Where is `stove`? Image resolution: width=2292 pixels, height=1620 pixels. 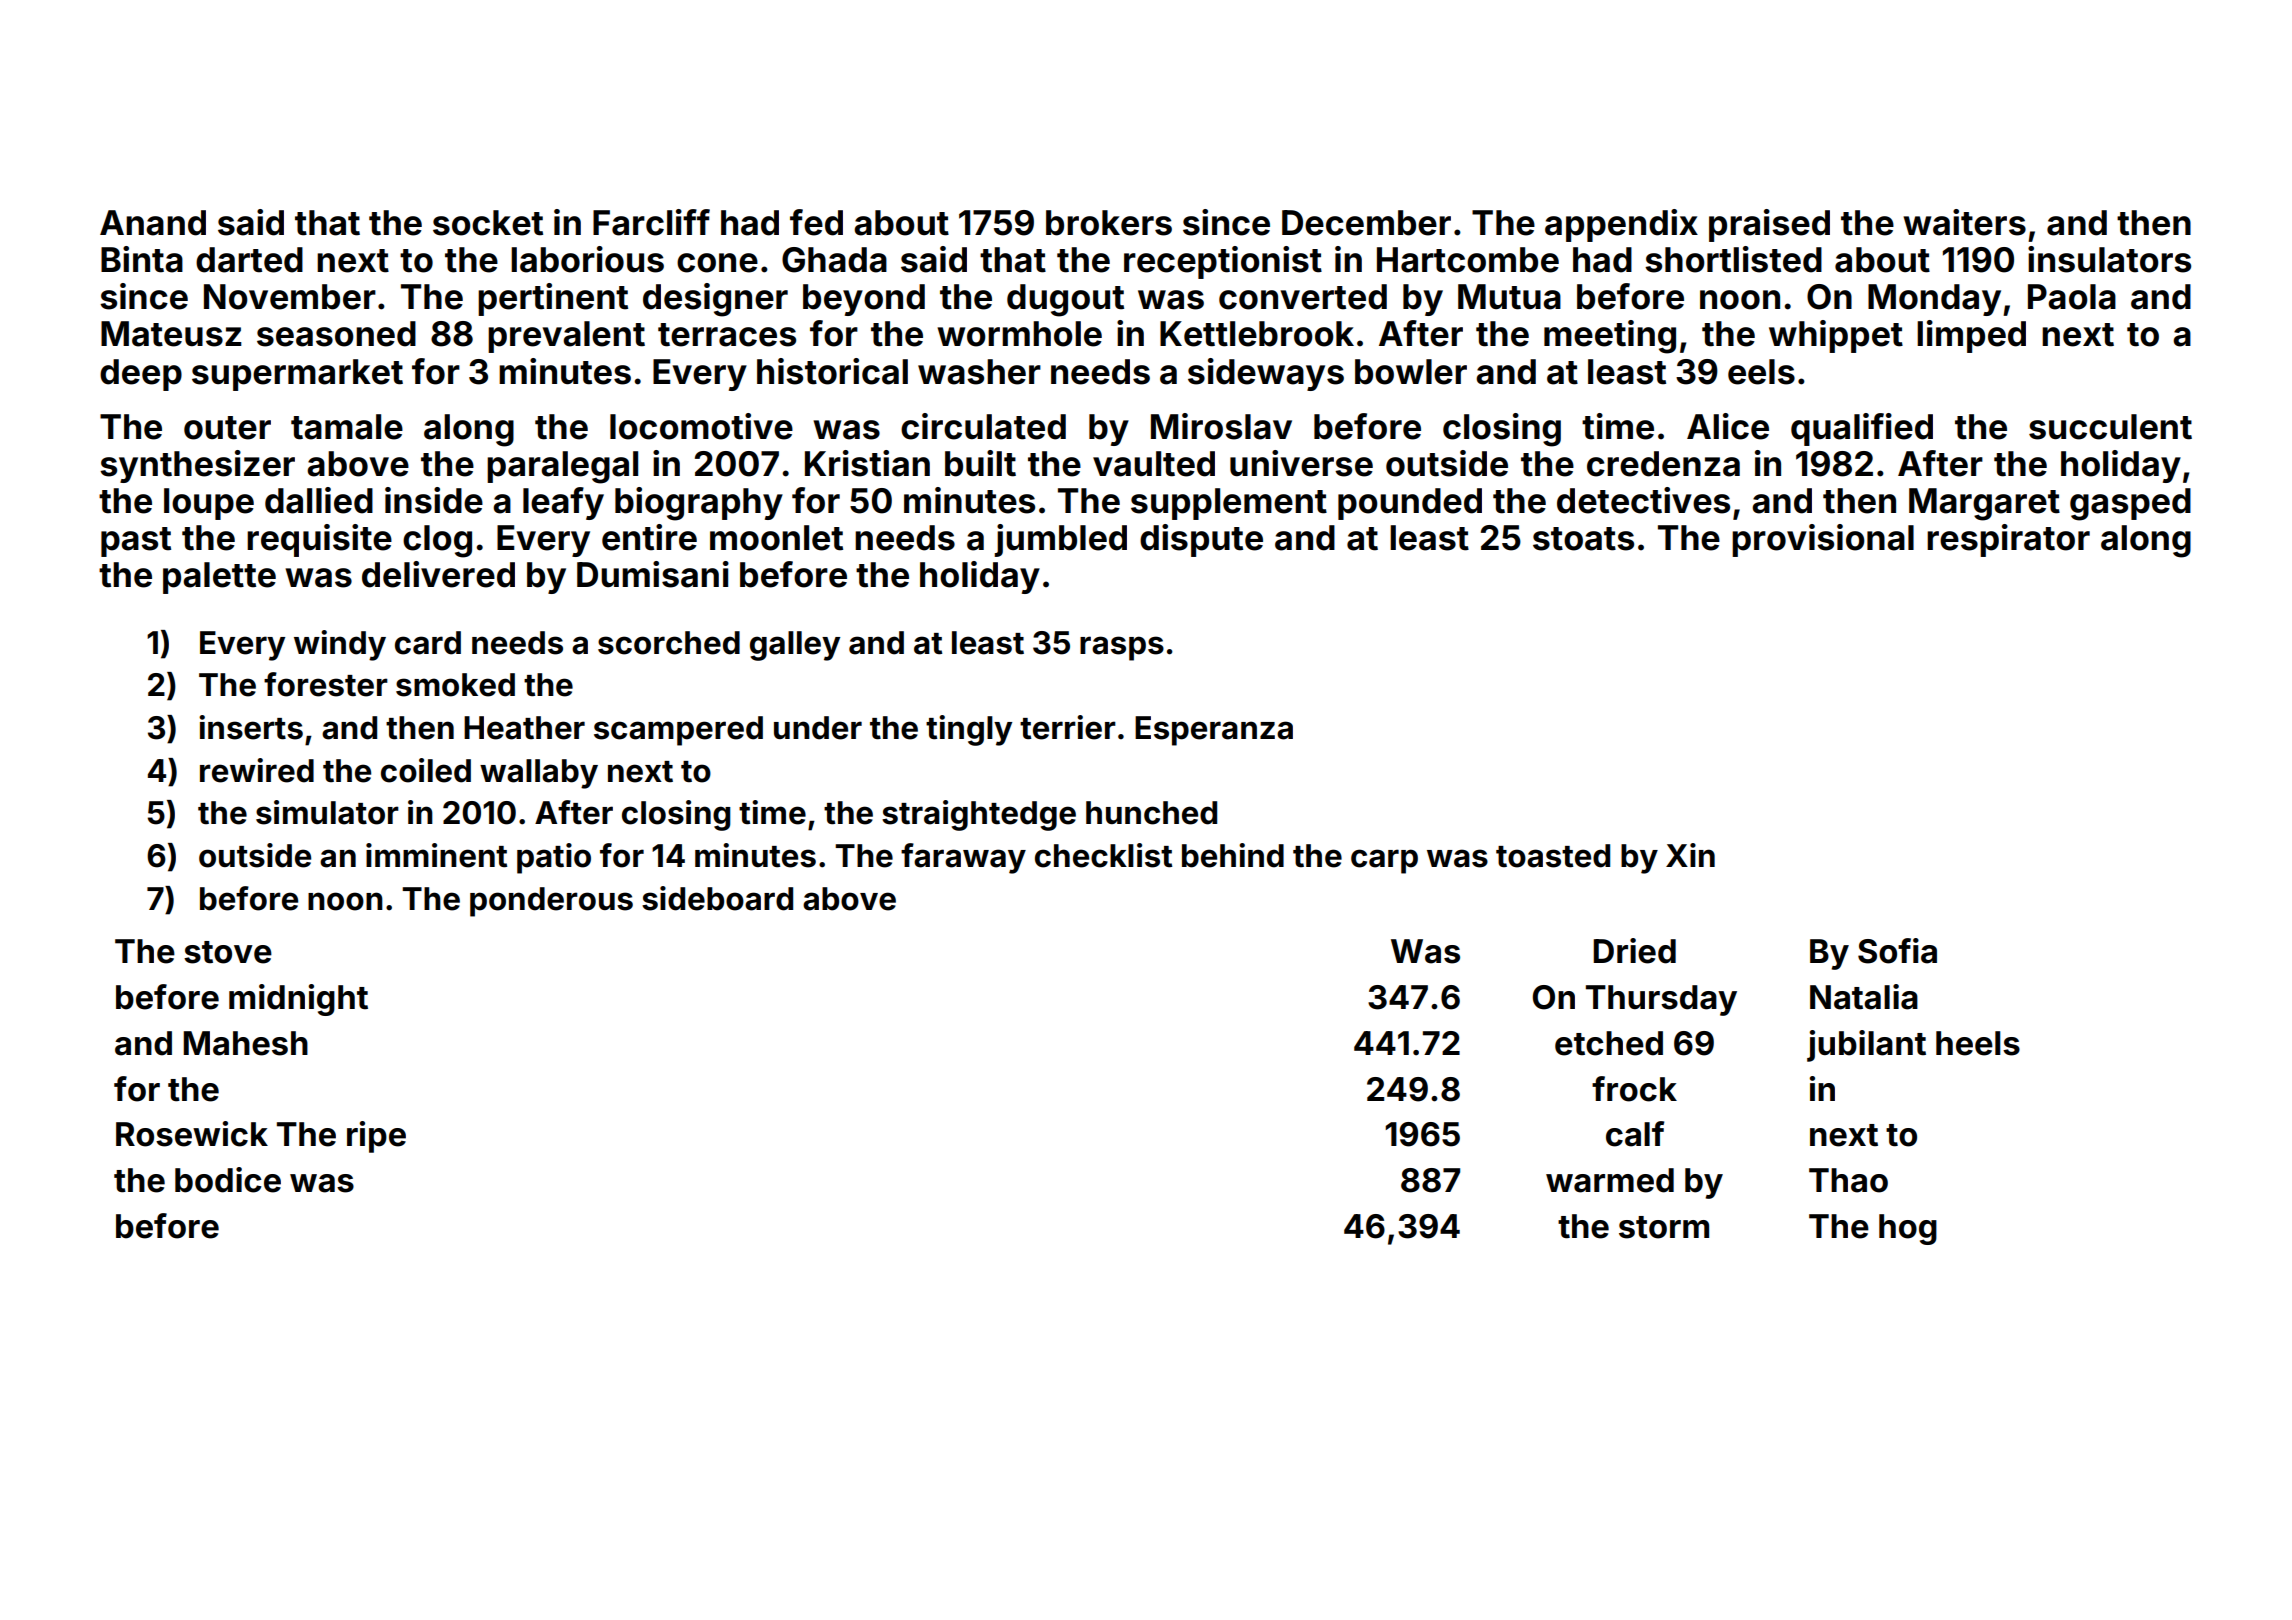
stove is located at coordinates (228, 952).
